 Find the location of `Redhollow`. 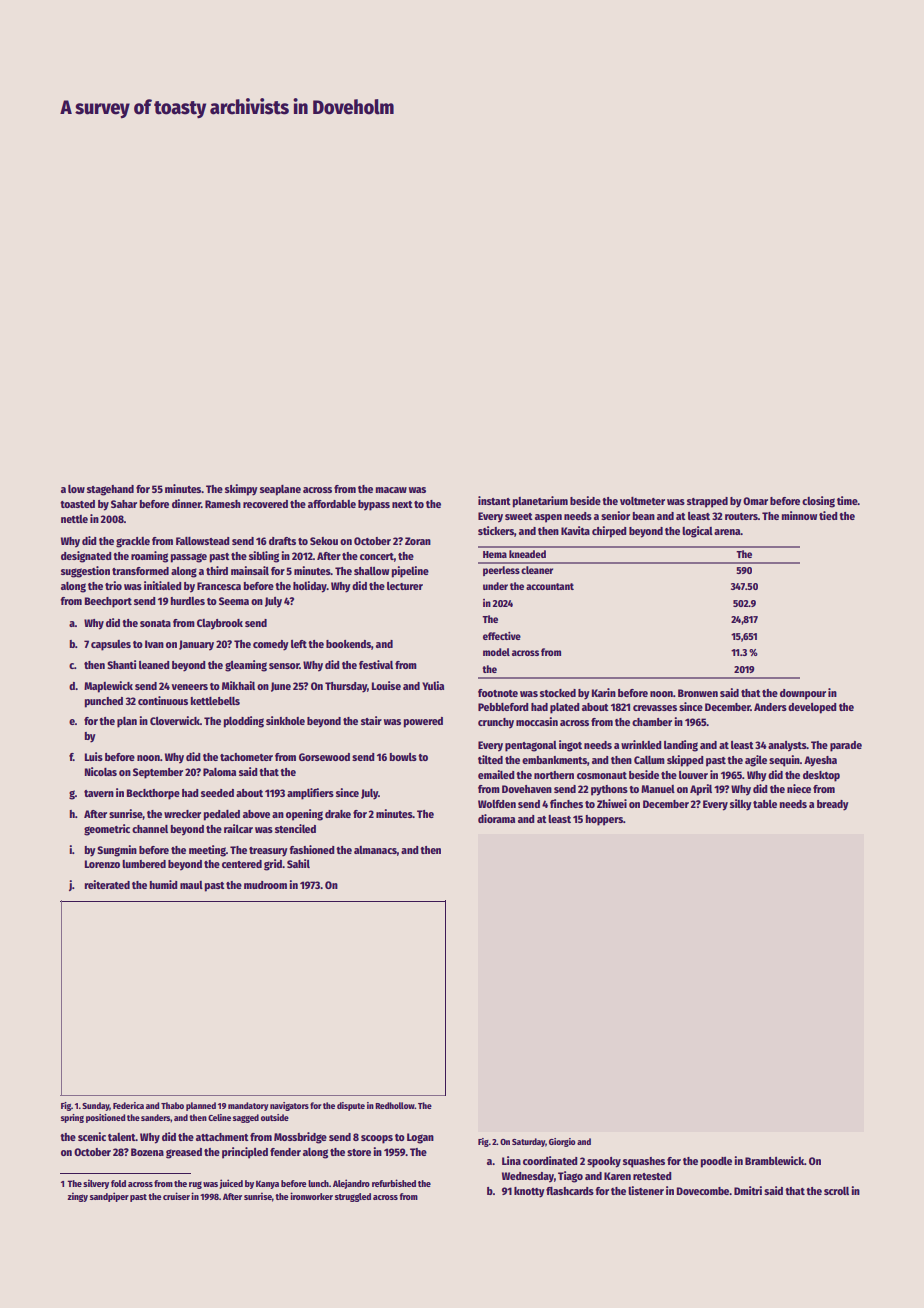

Redhollow is located at coordinates (395, 1105).
